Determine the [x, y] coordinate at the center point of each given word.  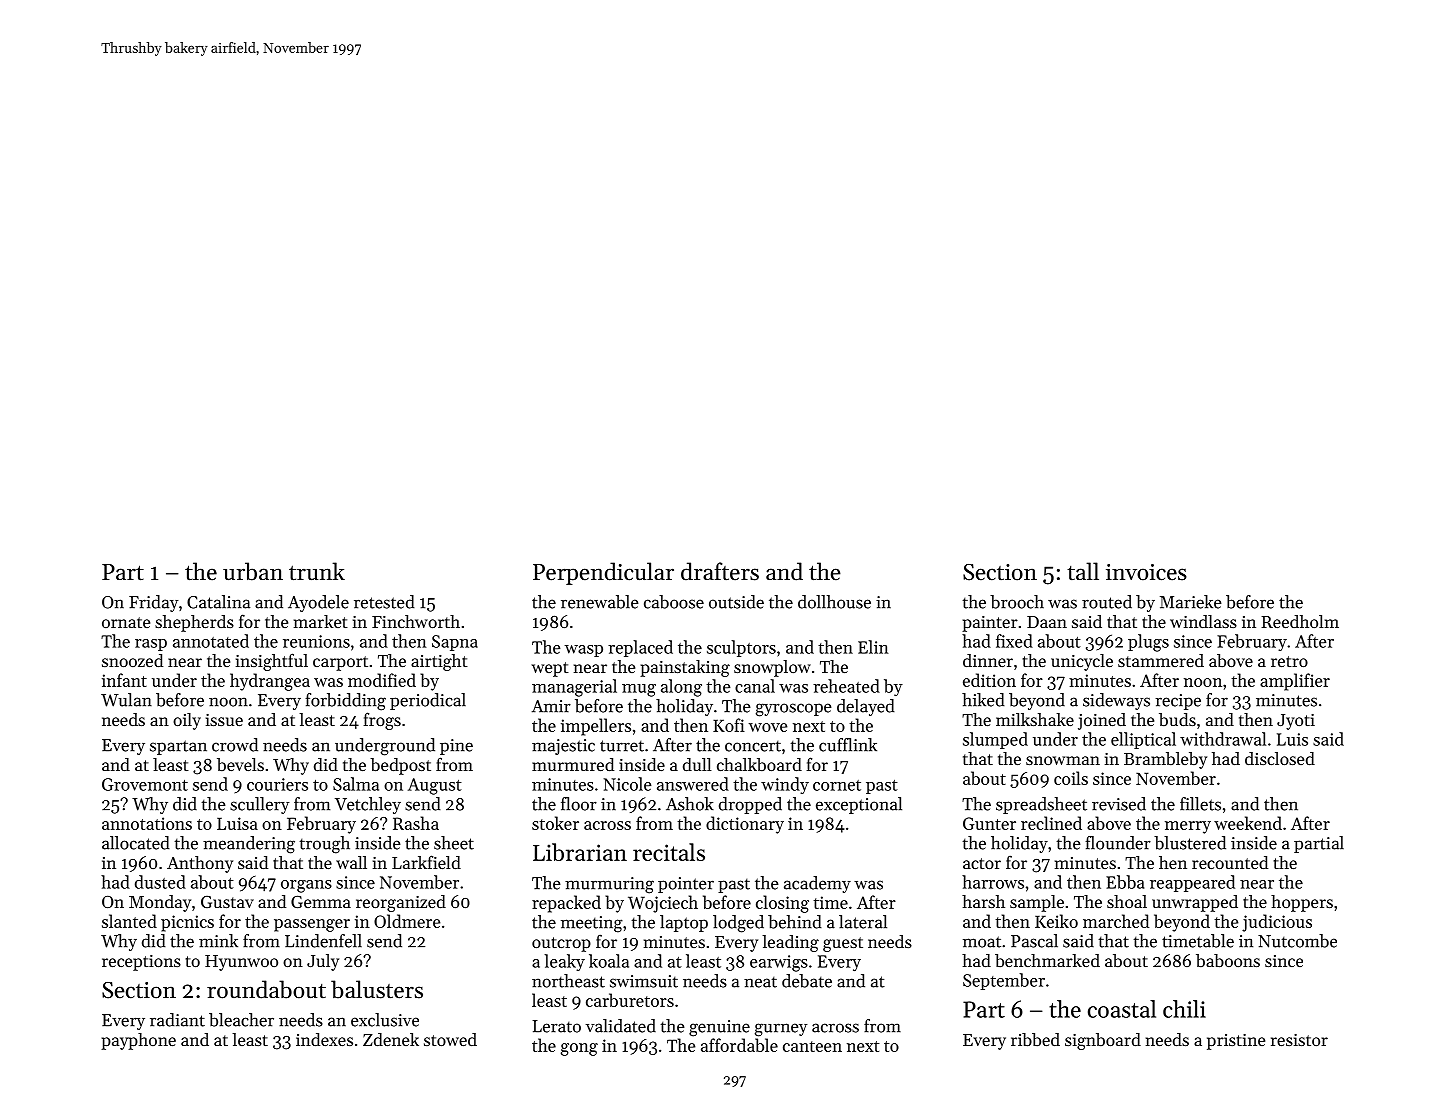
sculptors [741, 648]
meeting [592, 924]
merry [1188, 827]
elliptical [1143, 740]
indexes [324, 1039]
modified [382, 680]
